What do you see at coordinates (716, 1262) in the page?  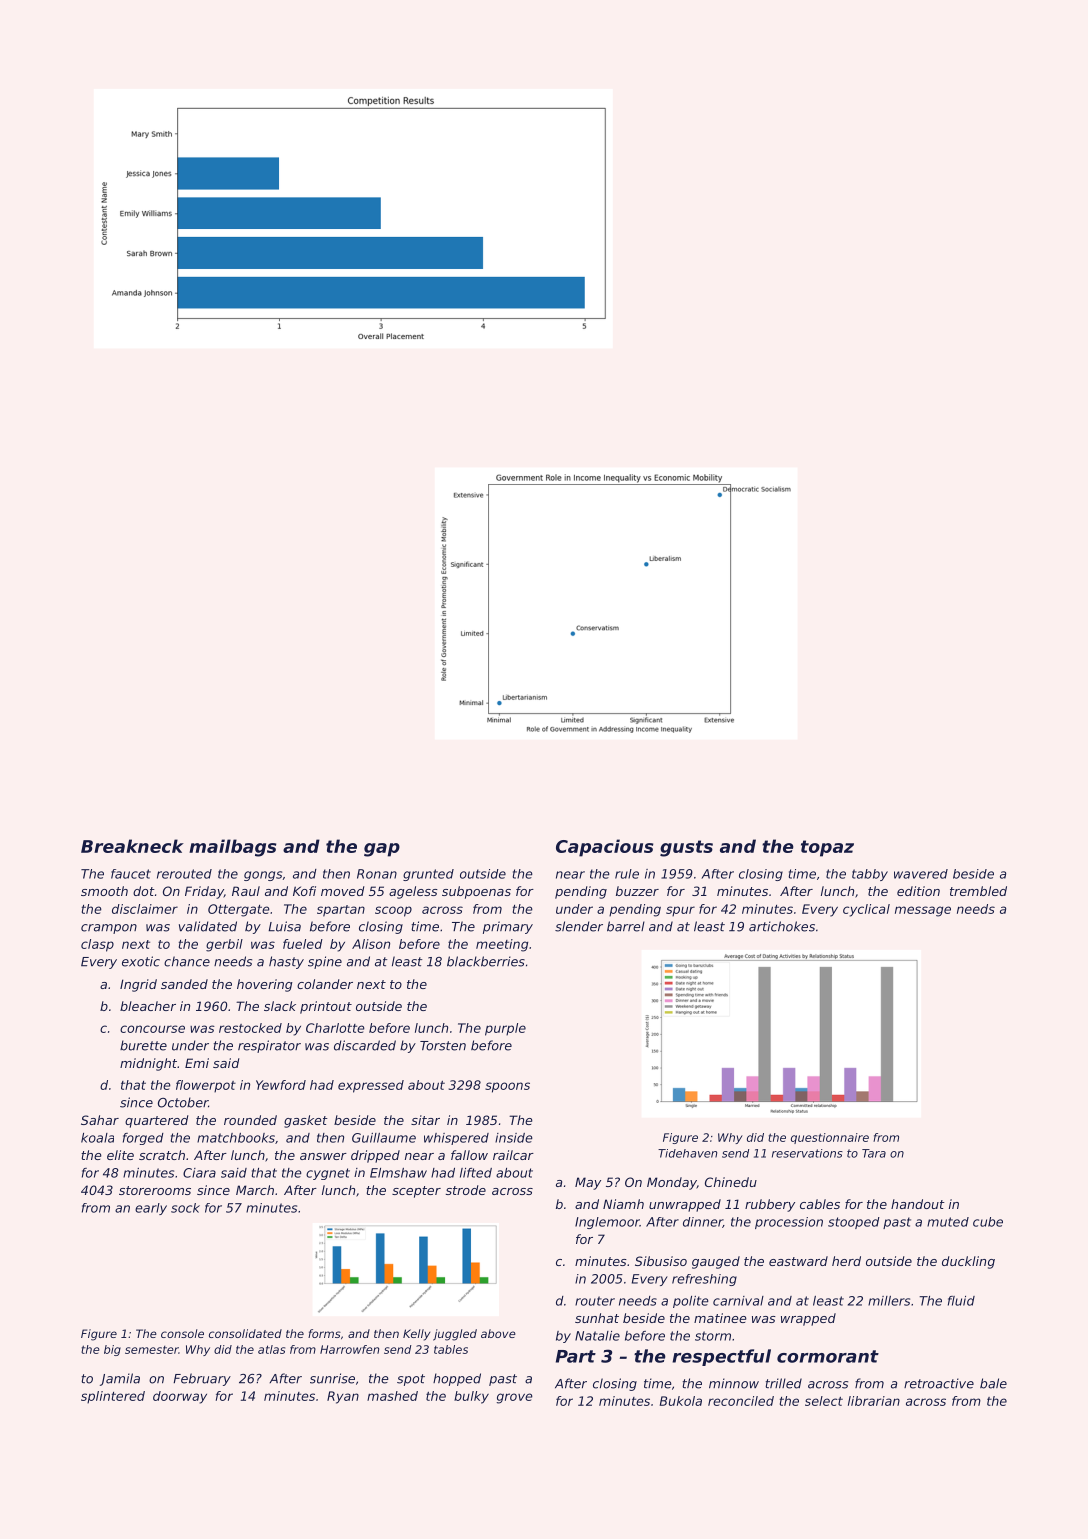 I see `gauged` at bounding box center [716, 1262].
